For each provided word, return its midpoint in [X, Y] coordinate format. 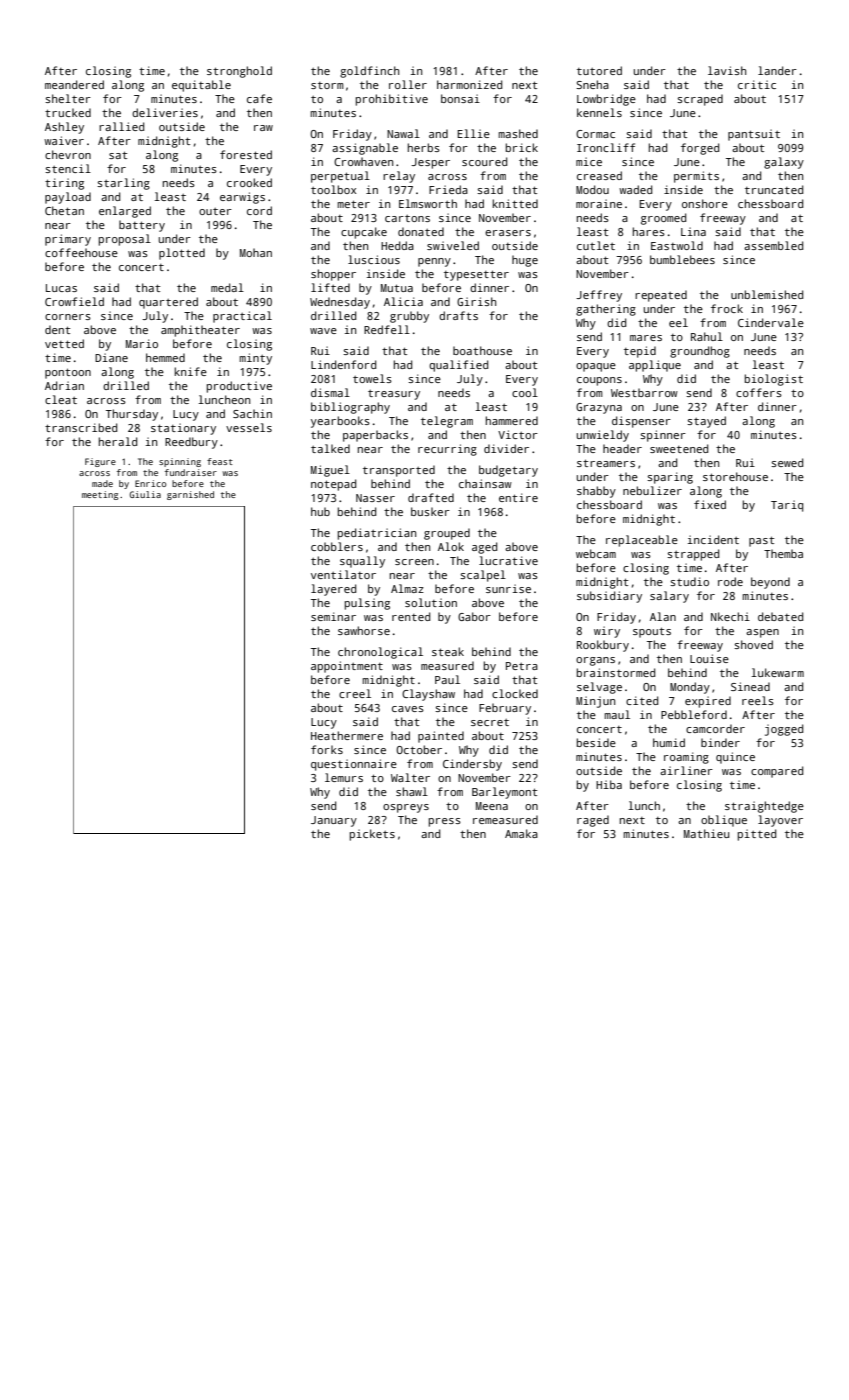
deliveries [165, 112]
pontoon [68, 373]
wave [323, 331]
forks [327, 749]
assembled [773, 245]
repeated [661, 296]
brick [522, 147]
